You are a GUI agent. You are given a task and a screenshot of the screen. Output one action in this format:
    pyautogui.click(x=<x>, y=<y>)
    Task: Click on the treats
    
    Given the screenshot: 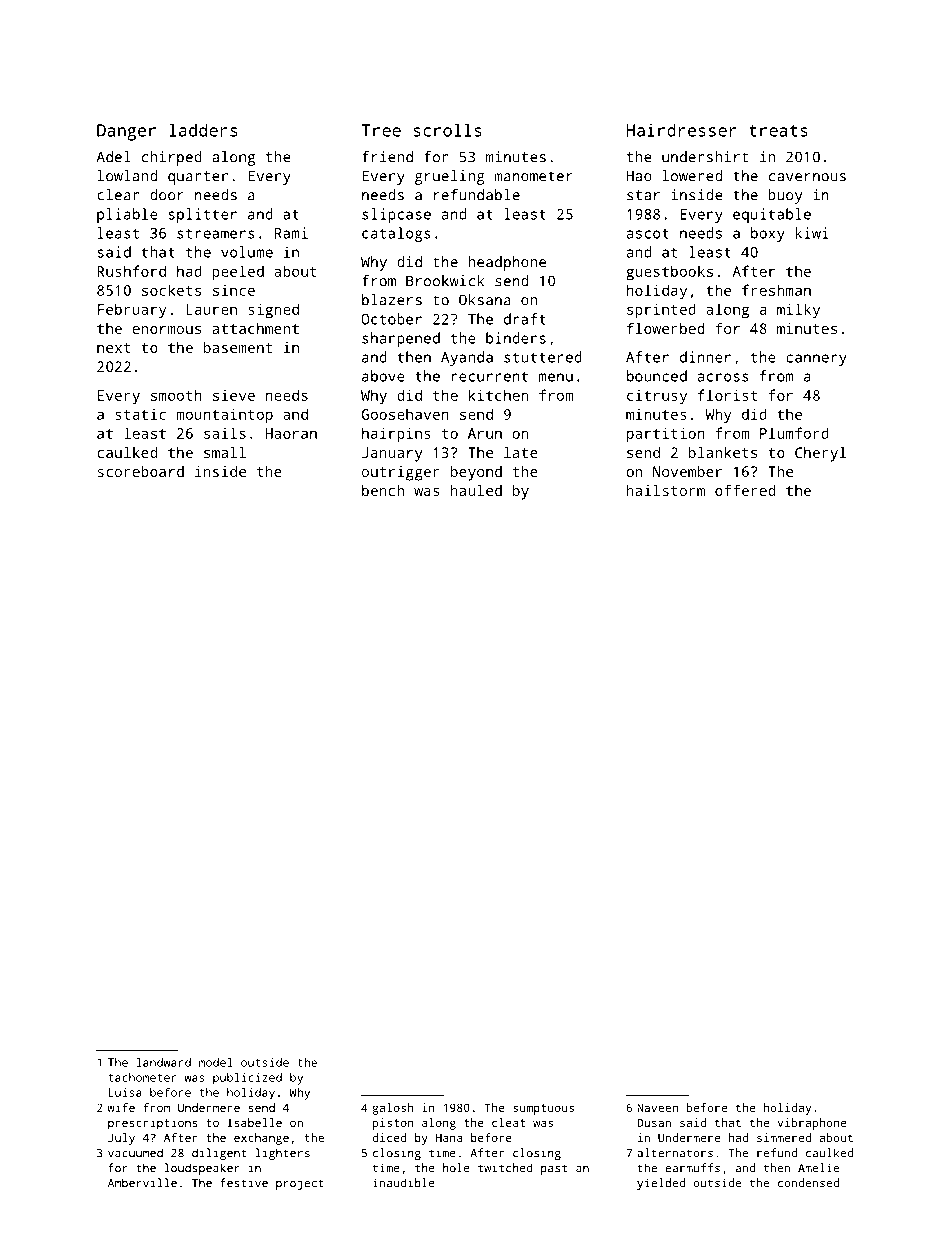 What is the action you would take?
    pyautogui.click(x=778, y=131)
